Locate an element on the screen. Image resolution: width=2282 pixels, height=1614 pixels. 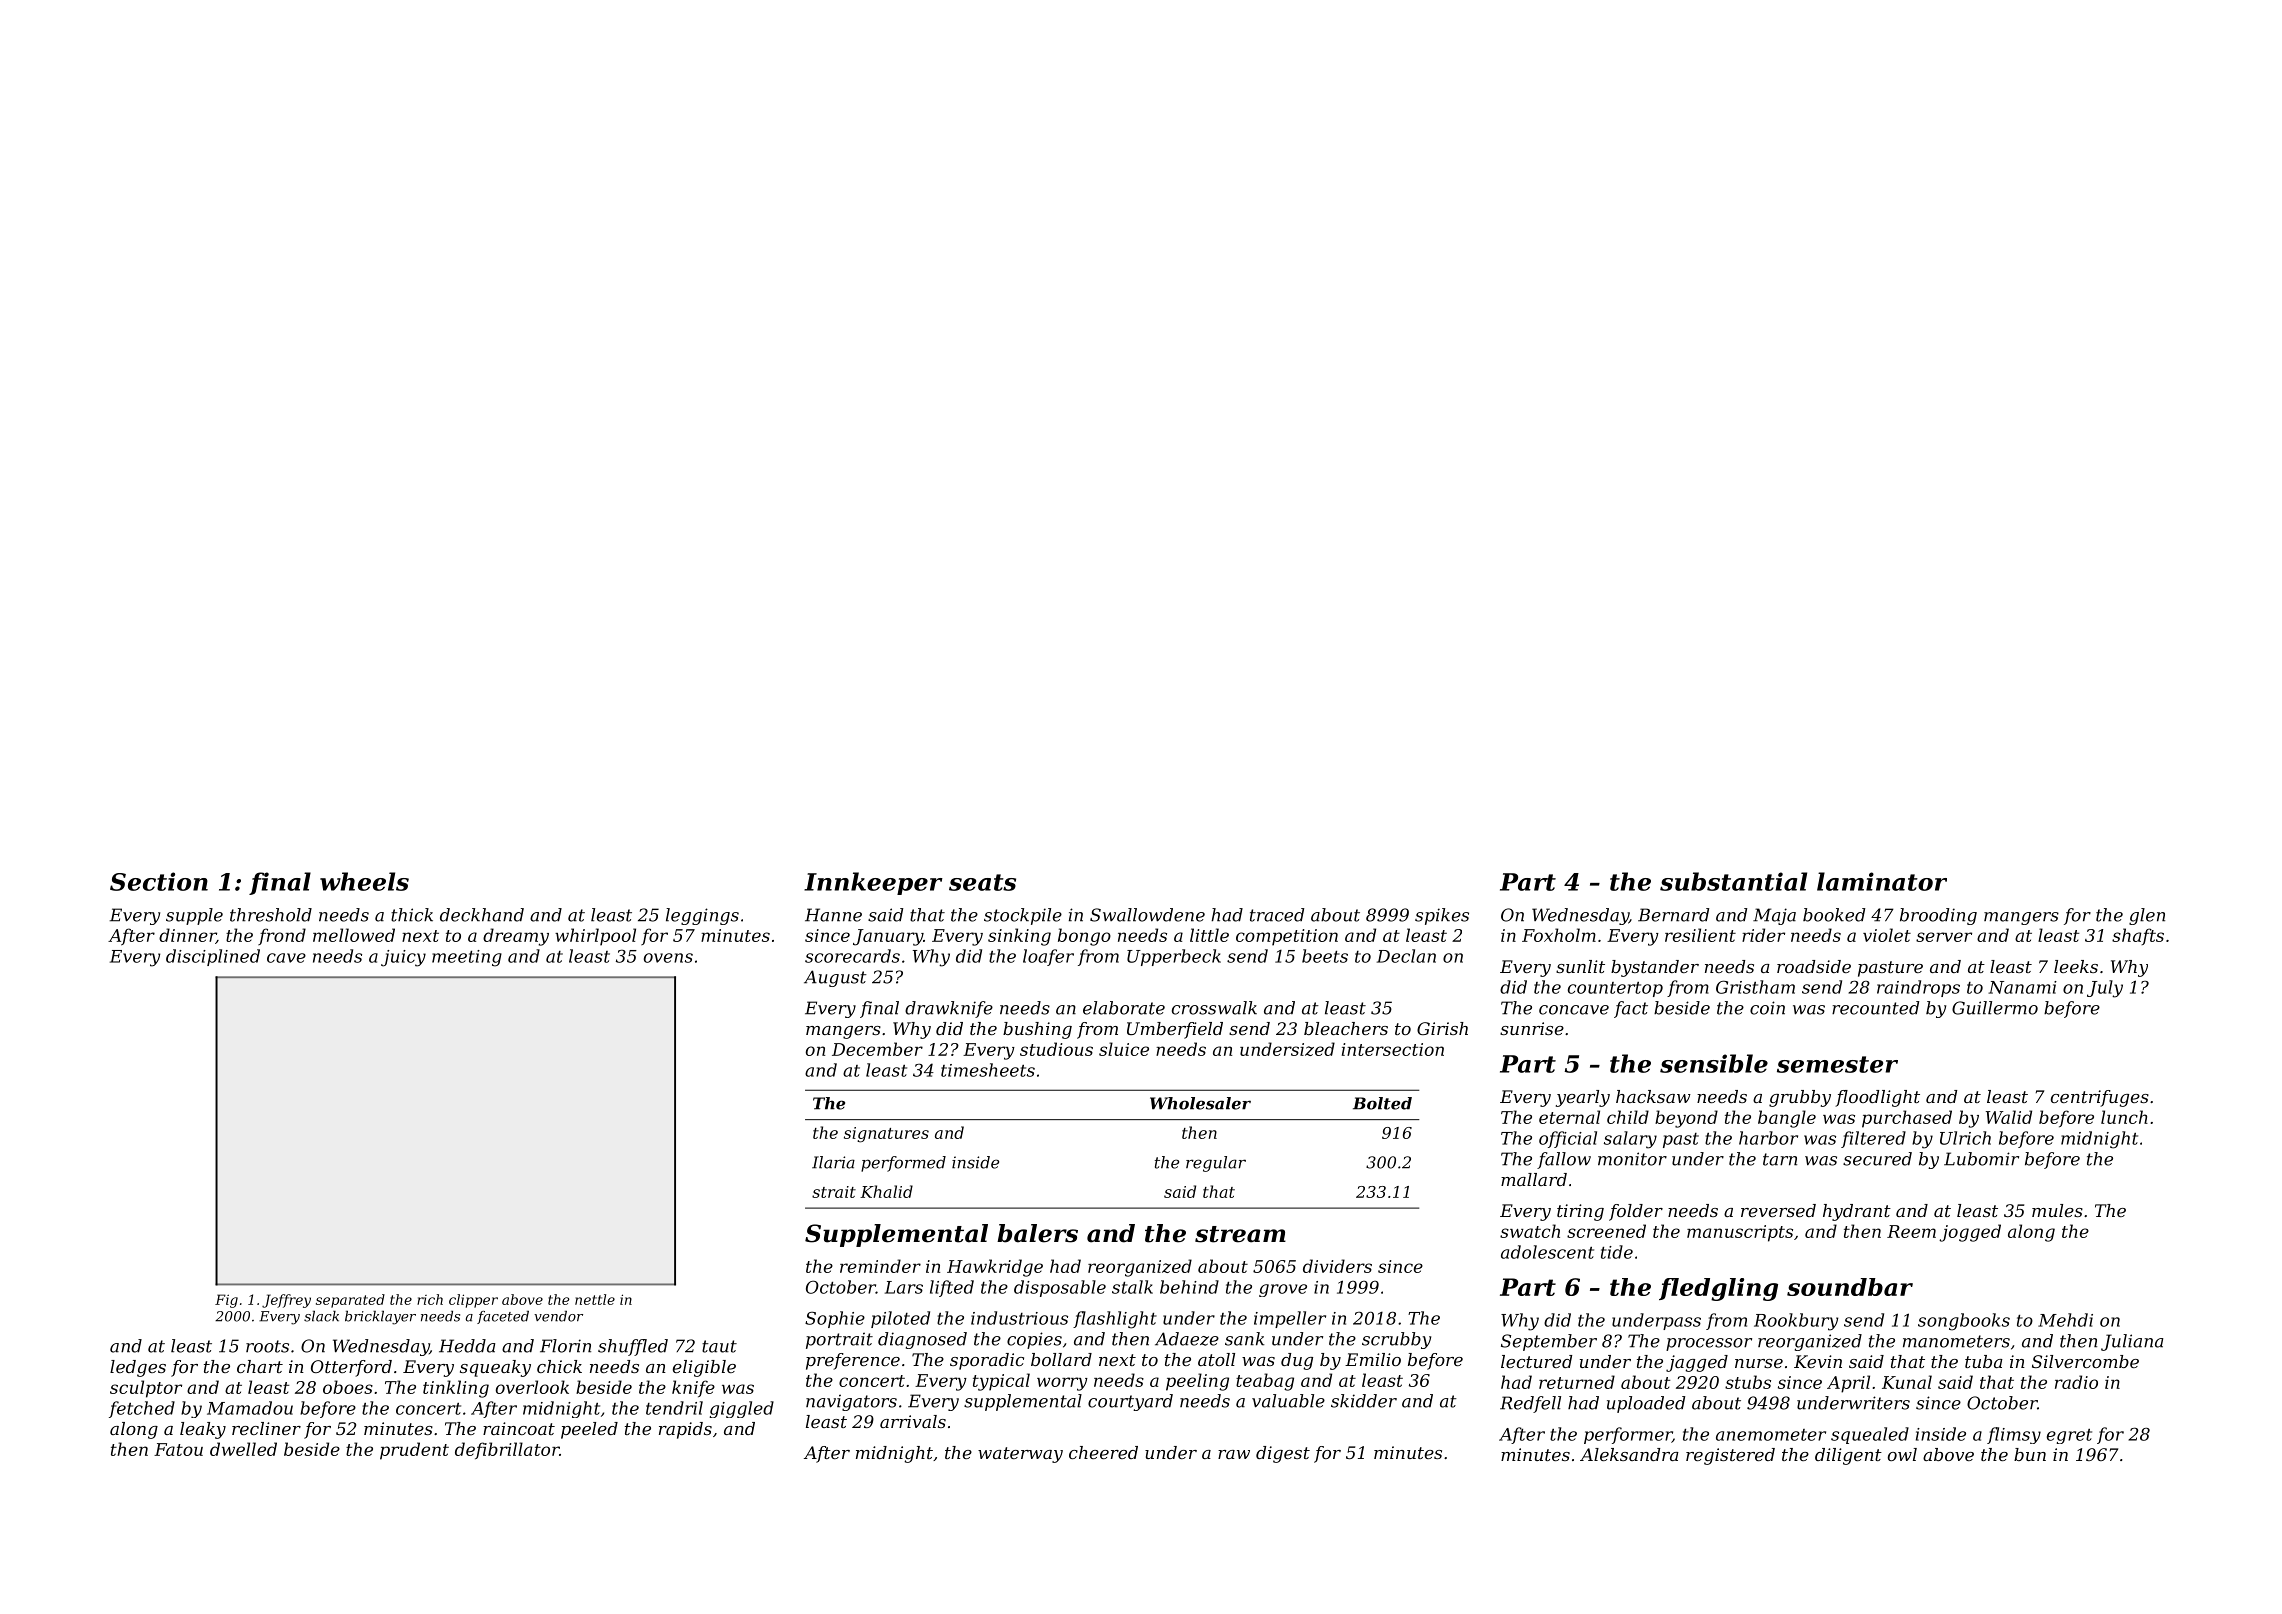
seats is located at coordinates (982, 882).
